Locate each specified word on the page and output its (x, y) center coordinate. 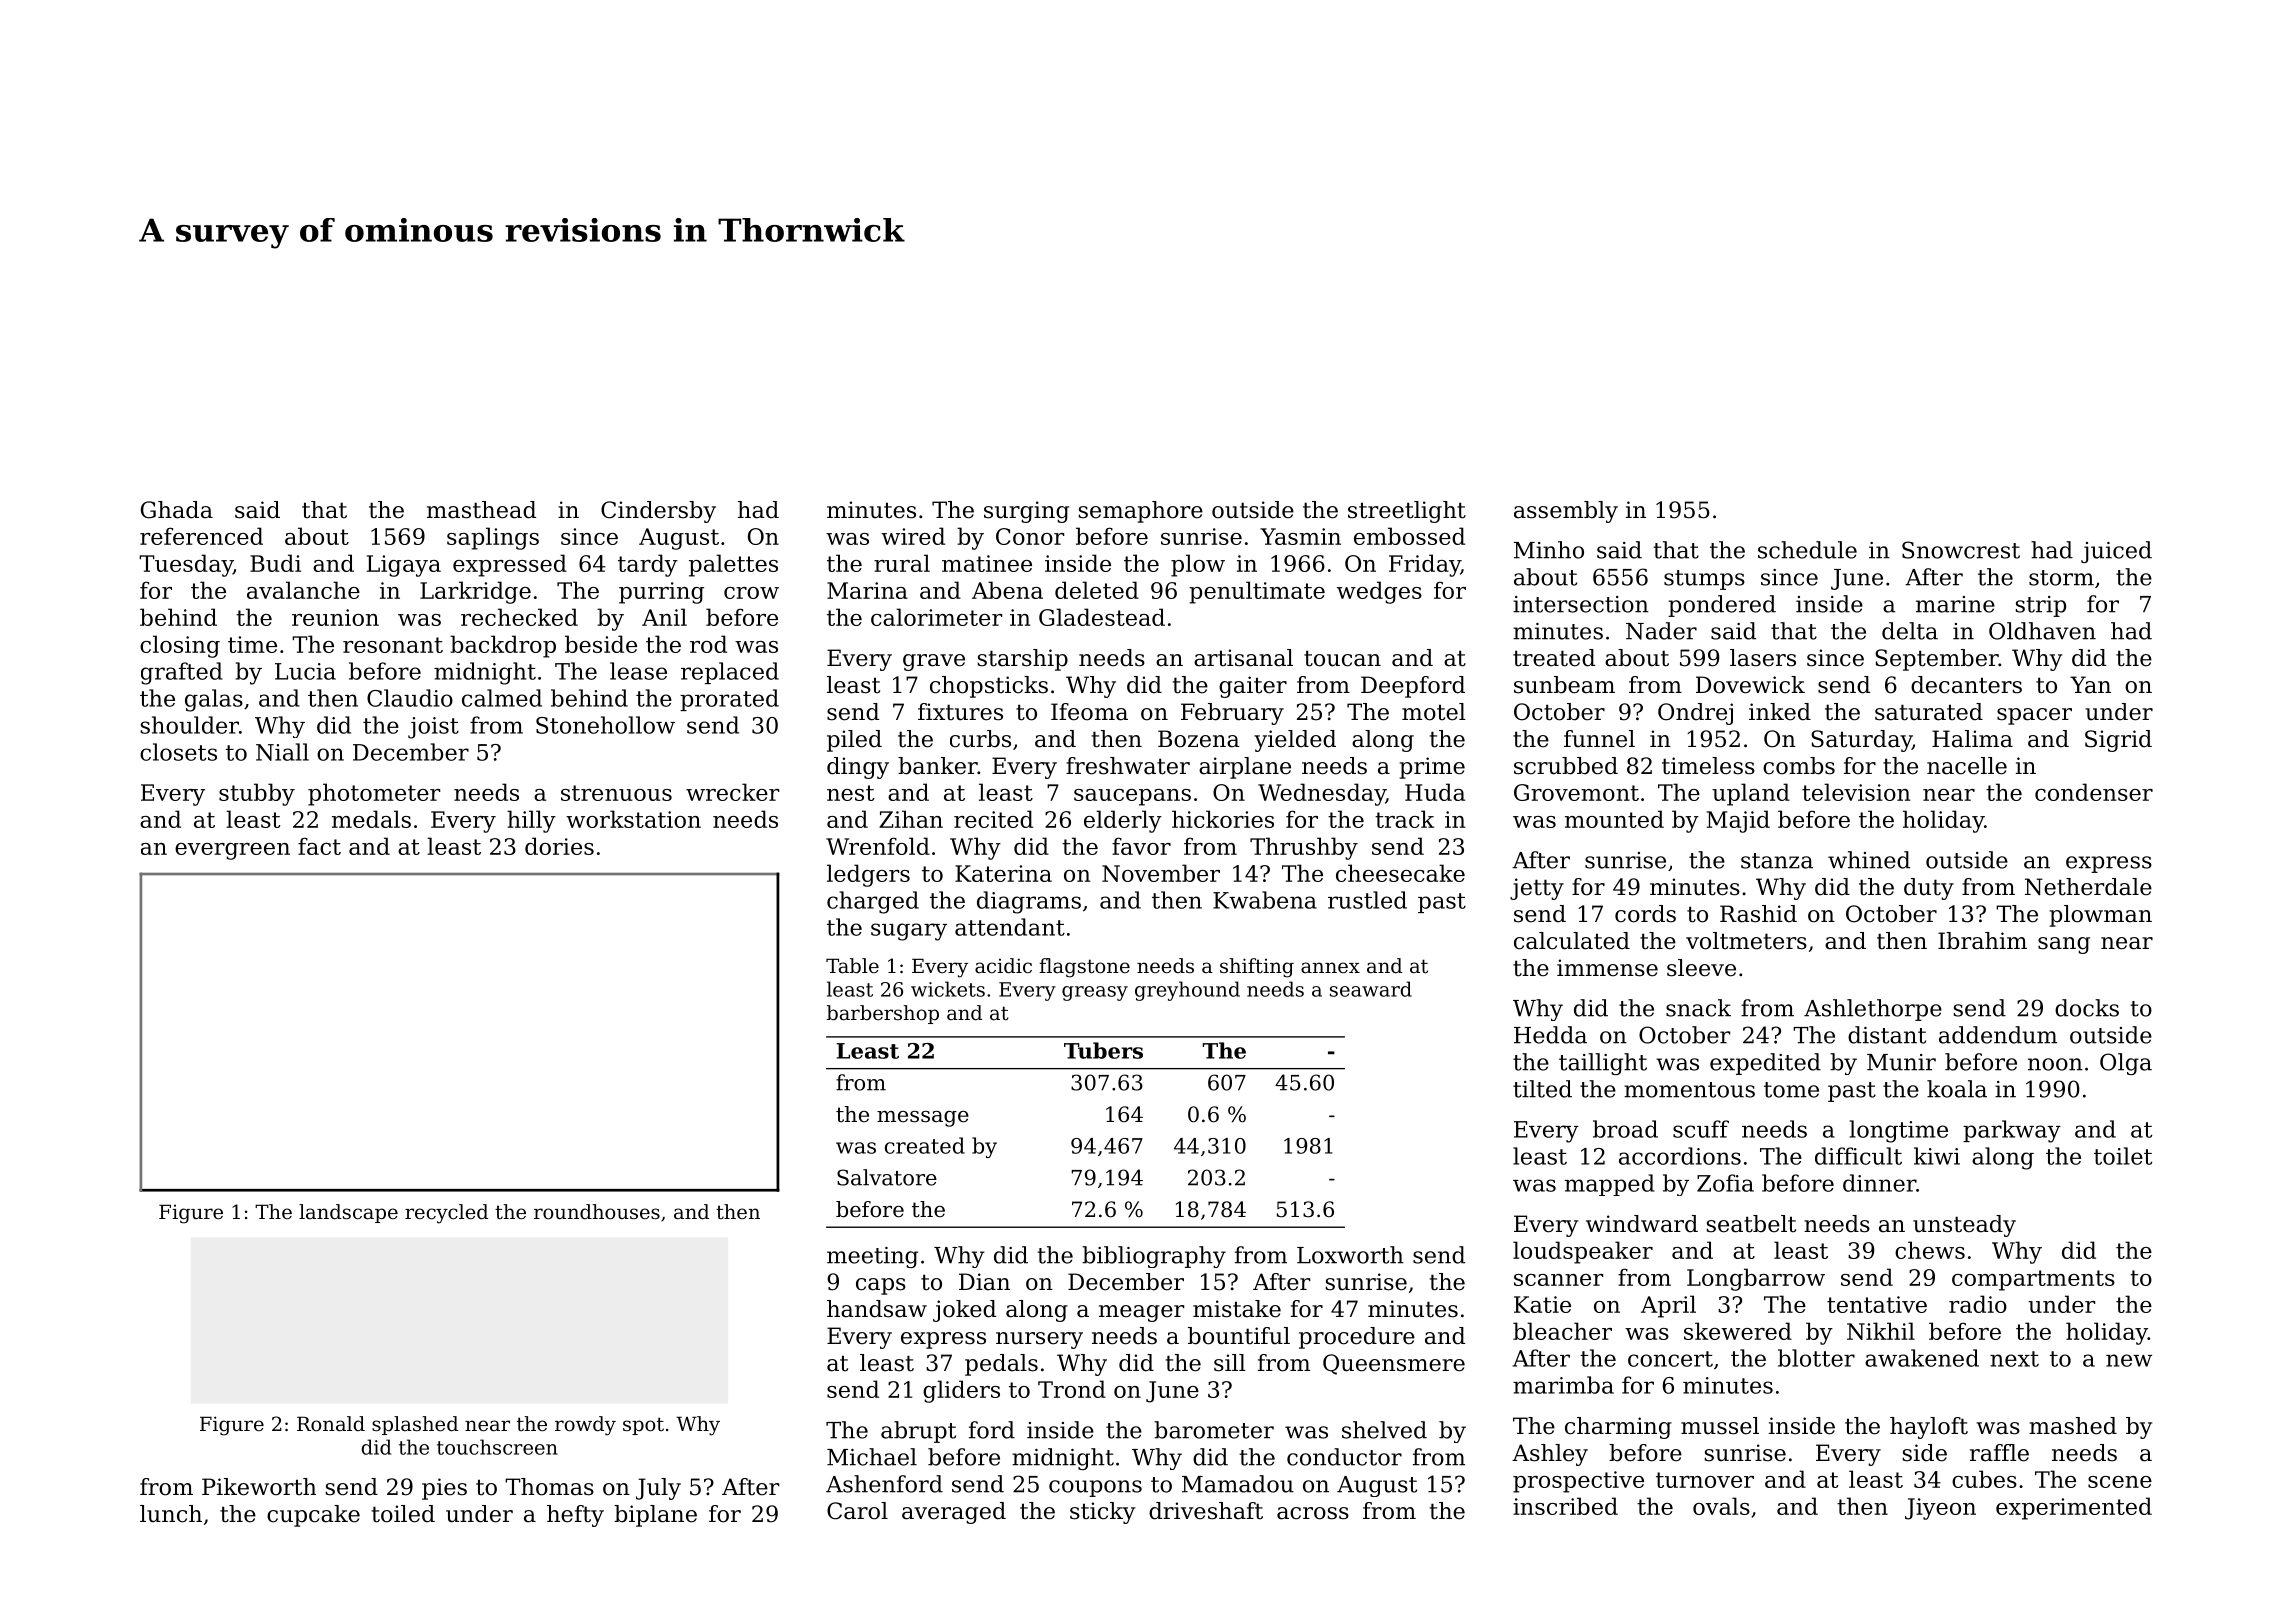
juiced (2116, 552)
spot (643, 1426)
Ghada (177, 510)
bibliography (1154, 1257)
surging (1026, 512)
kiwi (1937, 1156)
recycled (446, 1214)
